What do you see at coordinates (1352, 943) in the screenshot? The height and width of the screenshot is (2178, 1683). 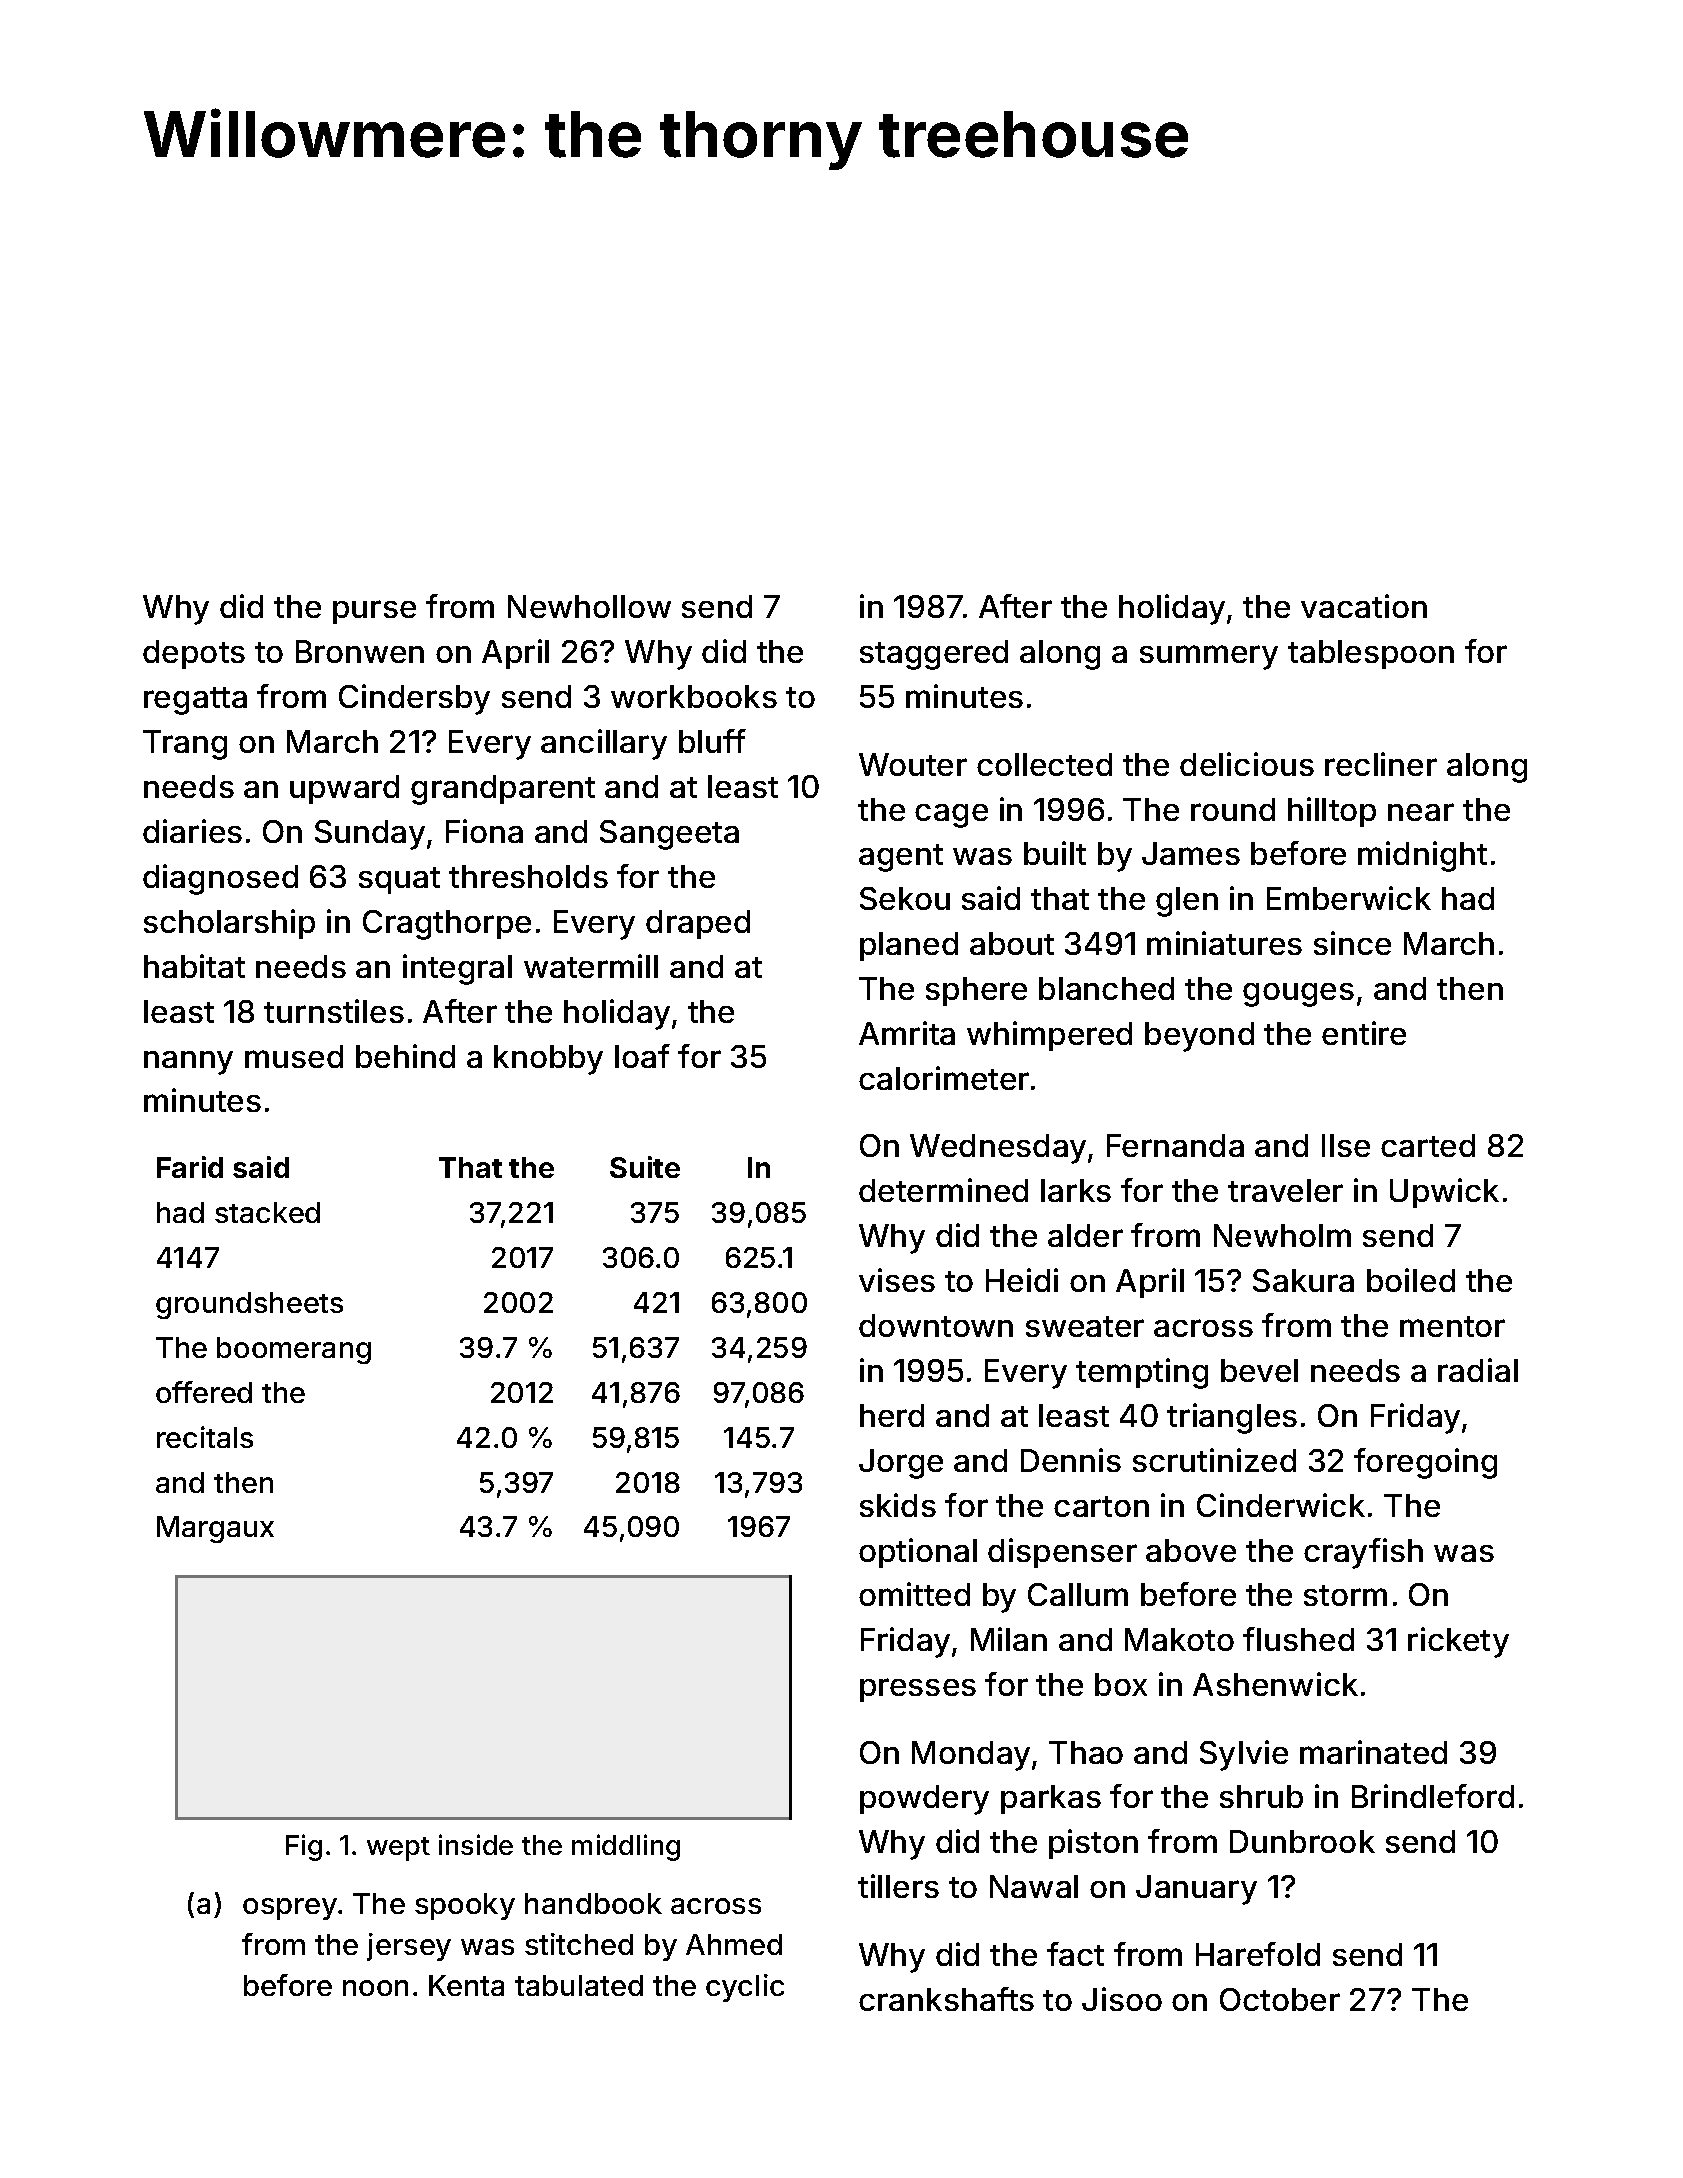 I see `since` at bounding box center [1352, 943].
